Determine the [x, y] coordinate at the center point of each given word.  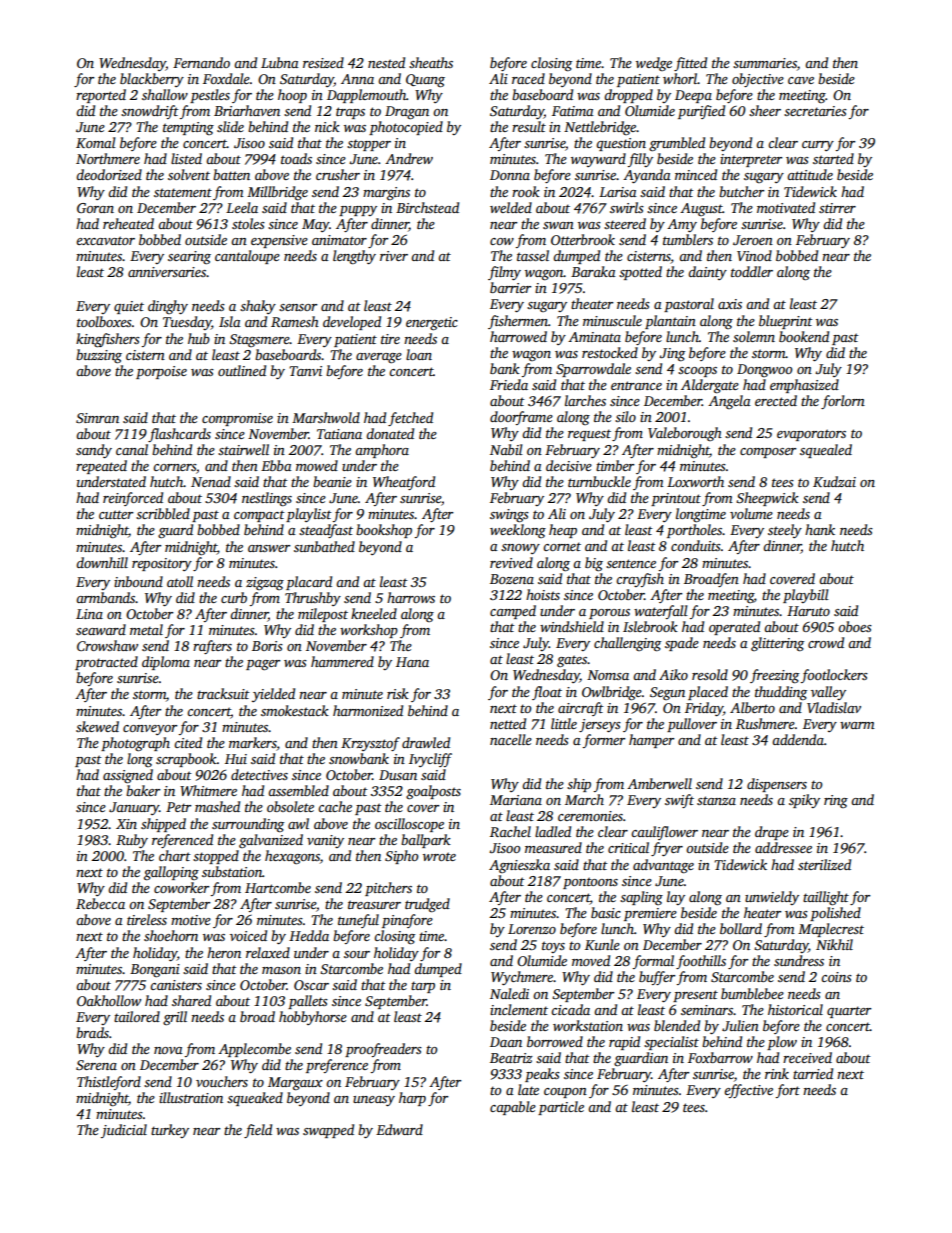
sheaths [431, 62]
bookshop [384, 531]
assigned [128, 776]
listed [186, 158]
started [833, 158]
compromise [237, 419]
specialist [671, 1043]
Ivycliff [430, 760]
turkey [170, 1131]
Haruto [808, 611]
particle [561, 1108]
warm [857, 725]
